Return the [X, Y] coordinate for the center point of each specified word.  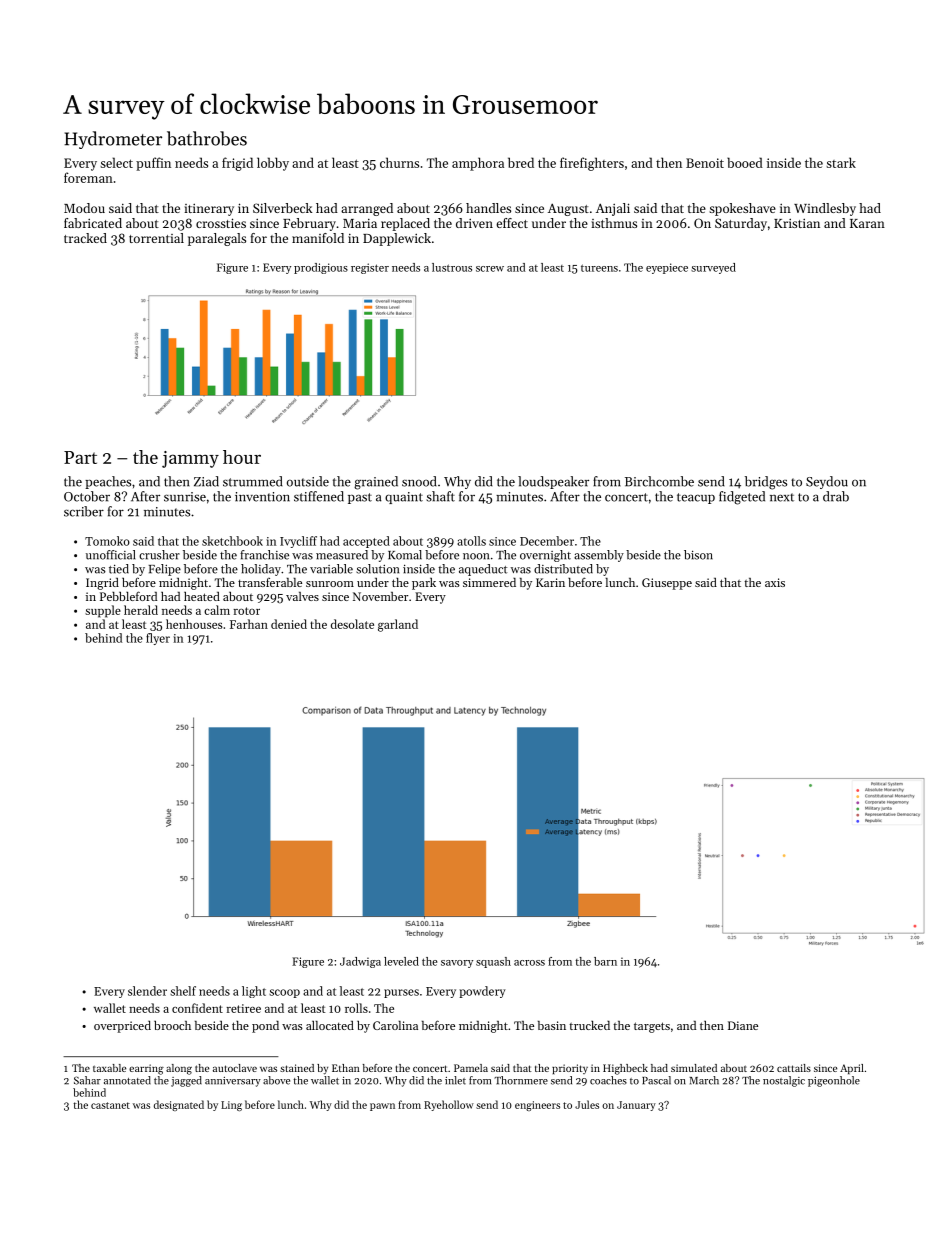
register [370, 268]
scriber [84, 511]
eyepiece [667, 268]
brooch [172, 1025]
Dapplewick [397, 239]
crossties [221, 223]
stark [841, 162]
